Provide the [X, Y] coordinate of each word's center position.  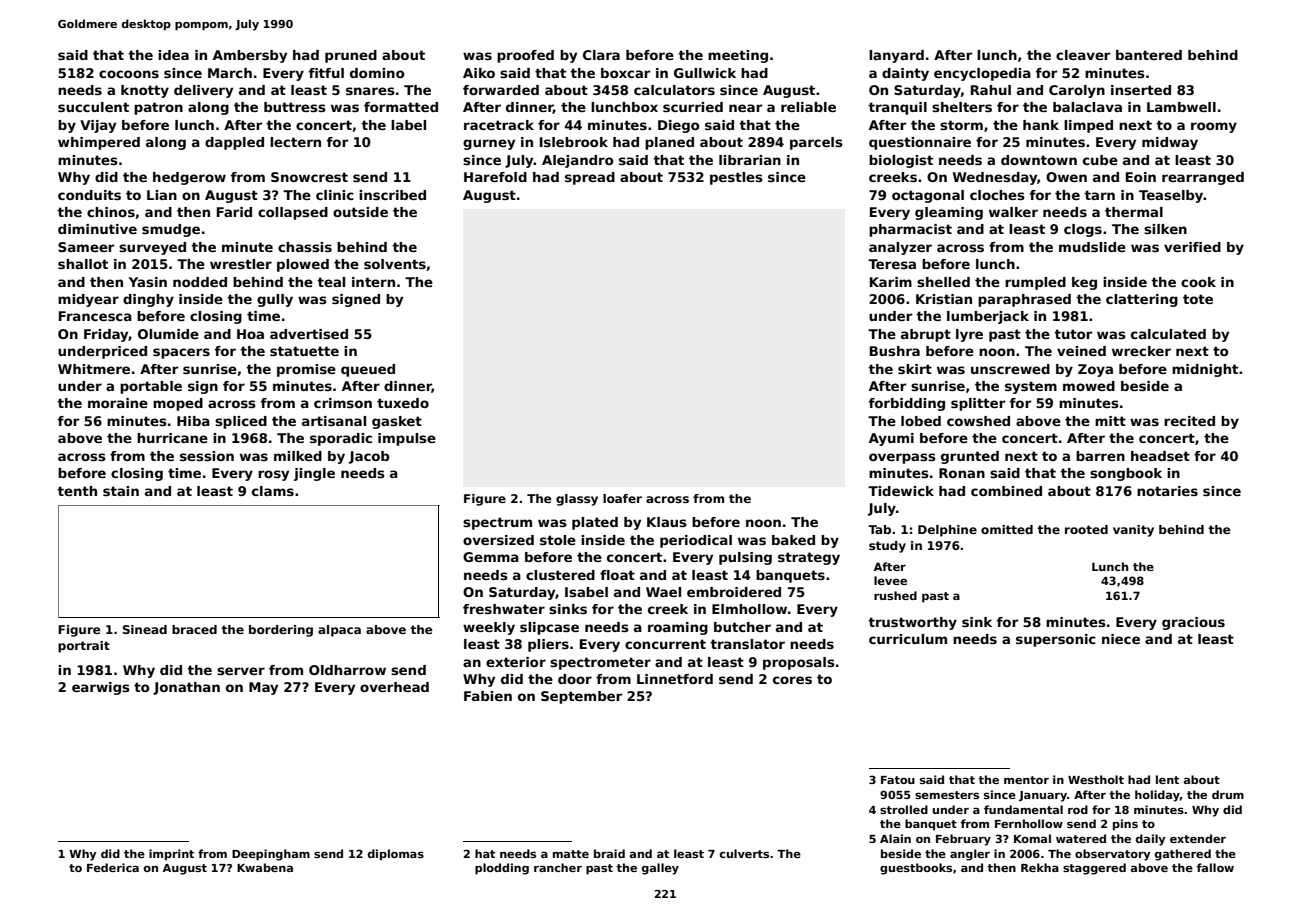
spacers [181, 353]
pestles [736, 178]
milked [298, 456]
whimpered [99, 143]
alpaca [339, 631]
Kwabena [265, 867]
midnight [1205, 370]
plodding [502, 869]
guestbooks [916, 869]
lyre [969, 335]
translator [747, 644]
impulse [407, 439]
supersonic [1056, 640]
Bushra [895, 351]
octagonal [928, 196]
